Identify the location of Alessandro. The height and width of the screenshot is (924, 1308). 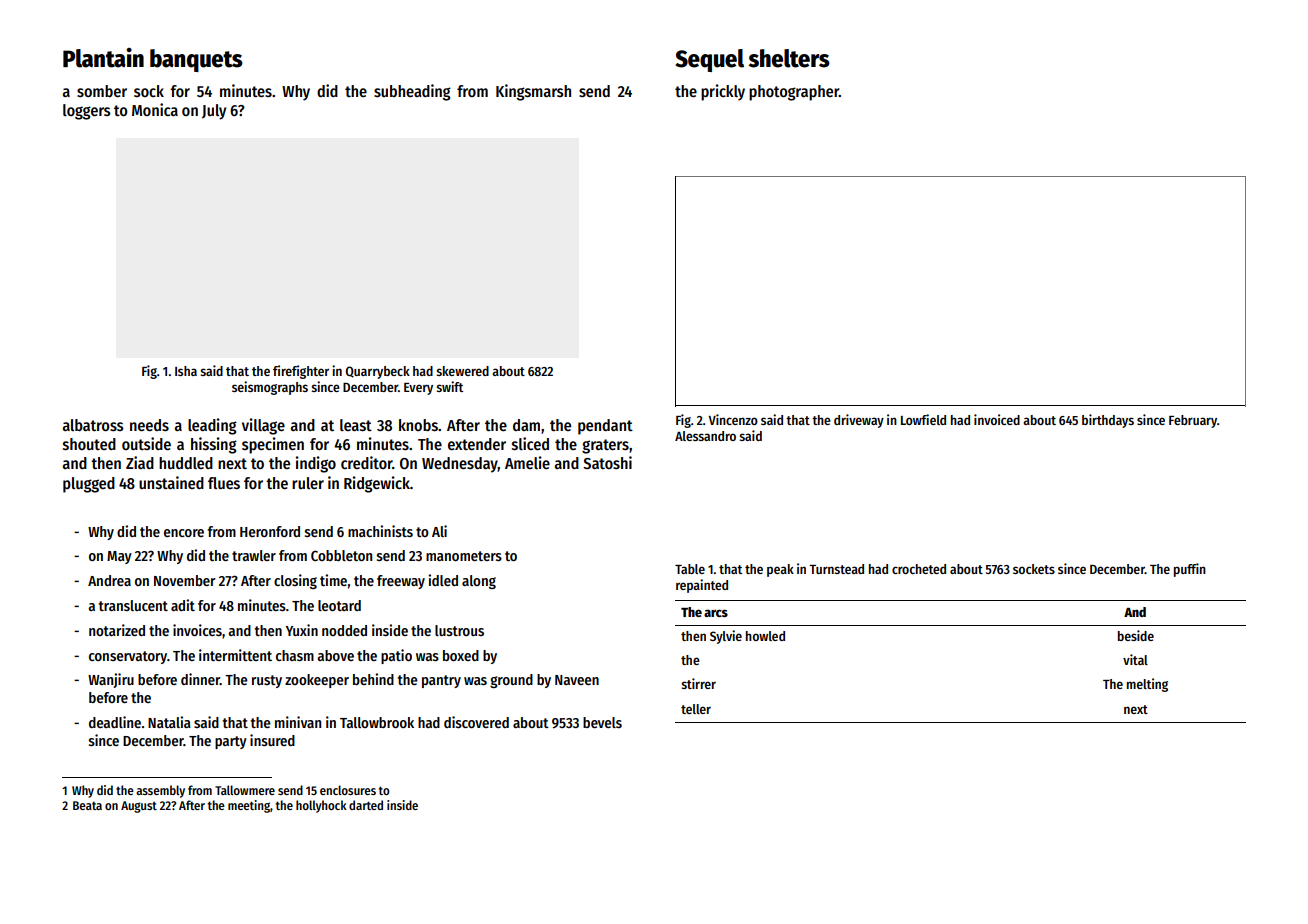
(705, 436).
